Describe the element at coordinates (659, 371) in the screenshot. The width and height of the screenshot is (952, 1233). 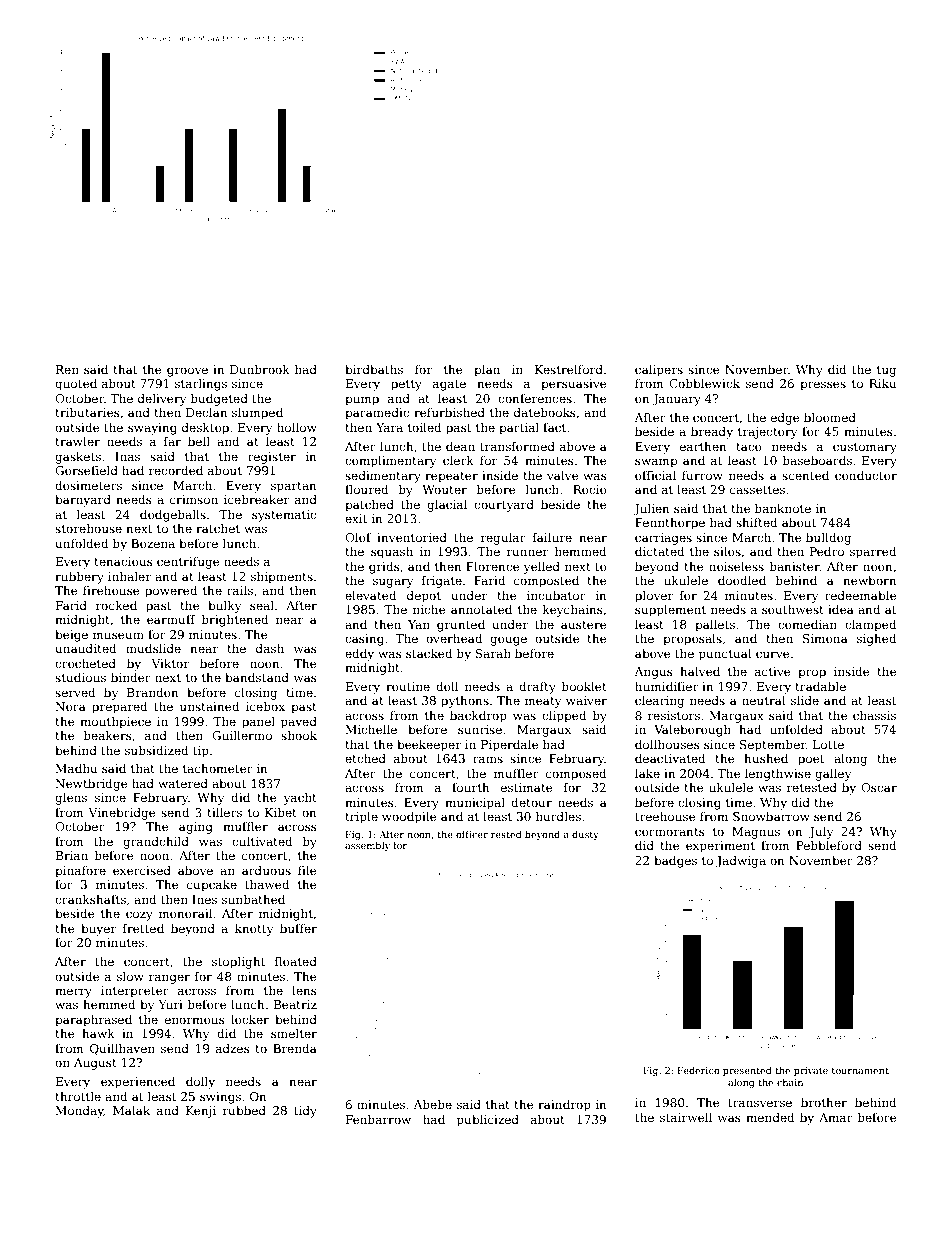
I see `calipers` at that location.
